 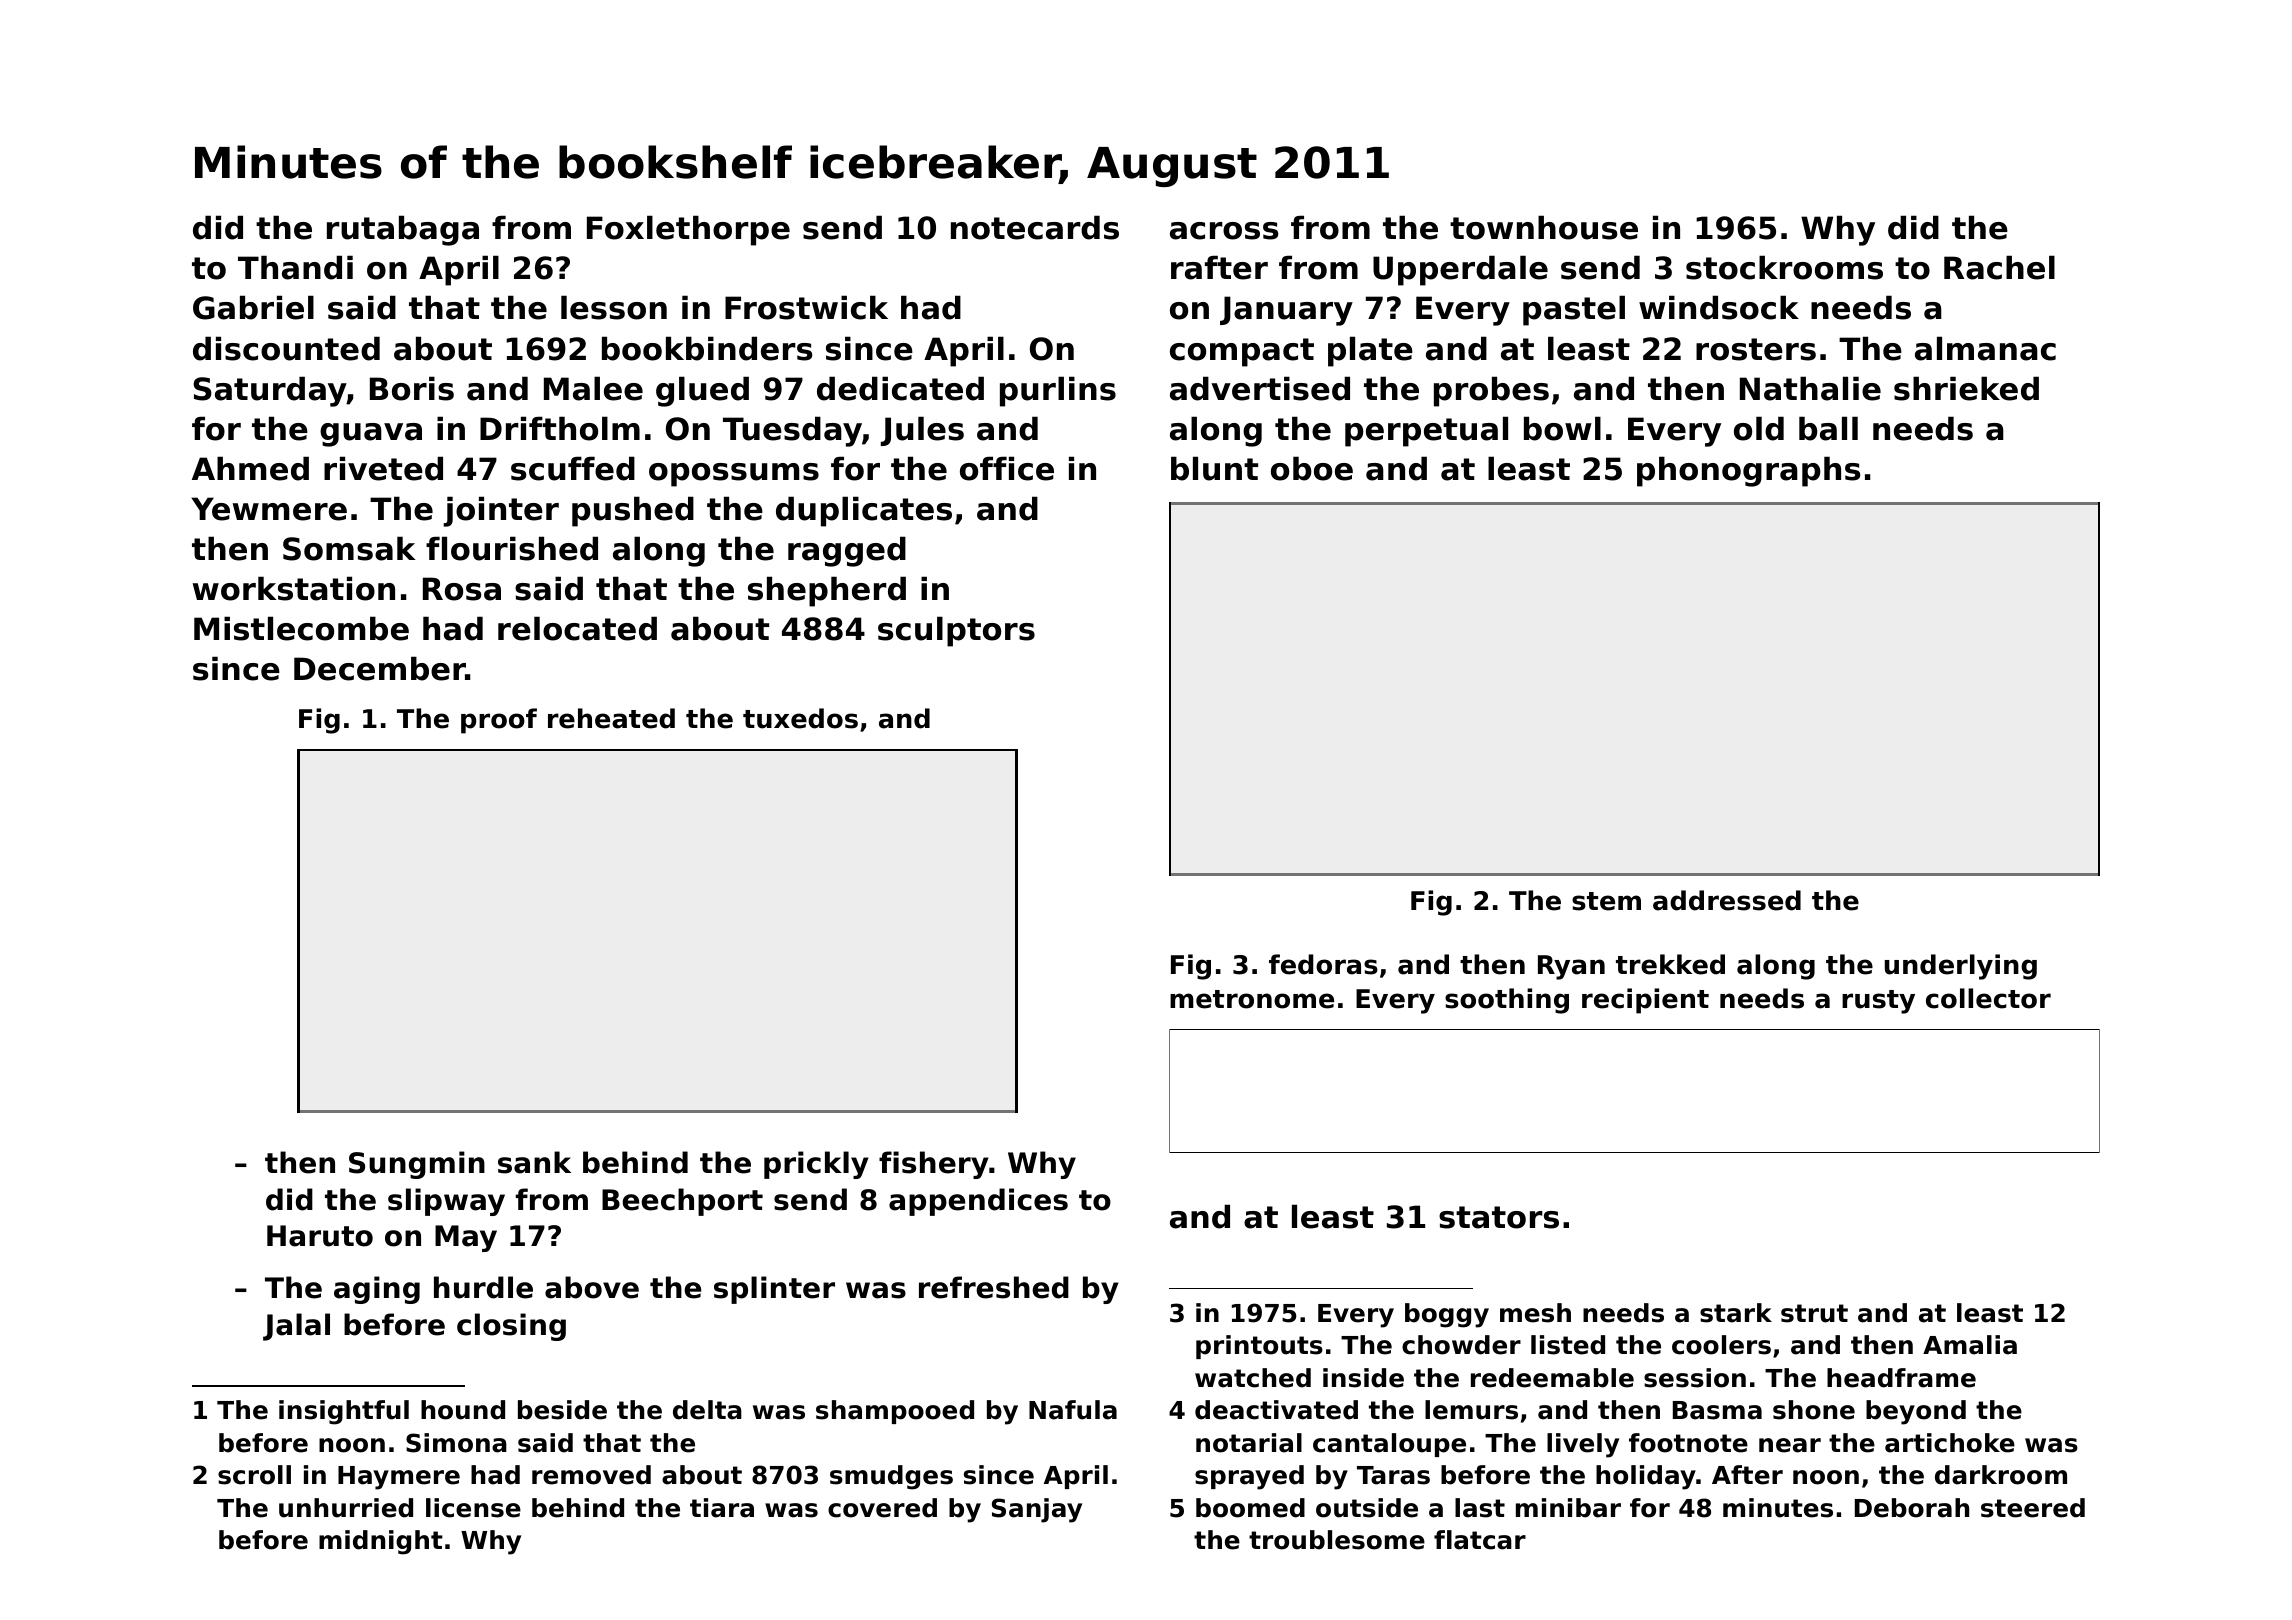 I want to click on oboe, so click(x=1312, y=468).
